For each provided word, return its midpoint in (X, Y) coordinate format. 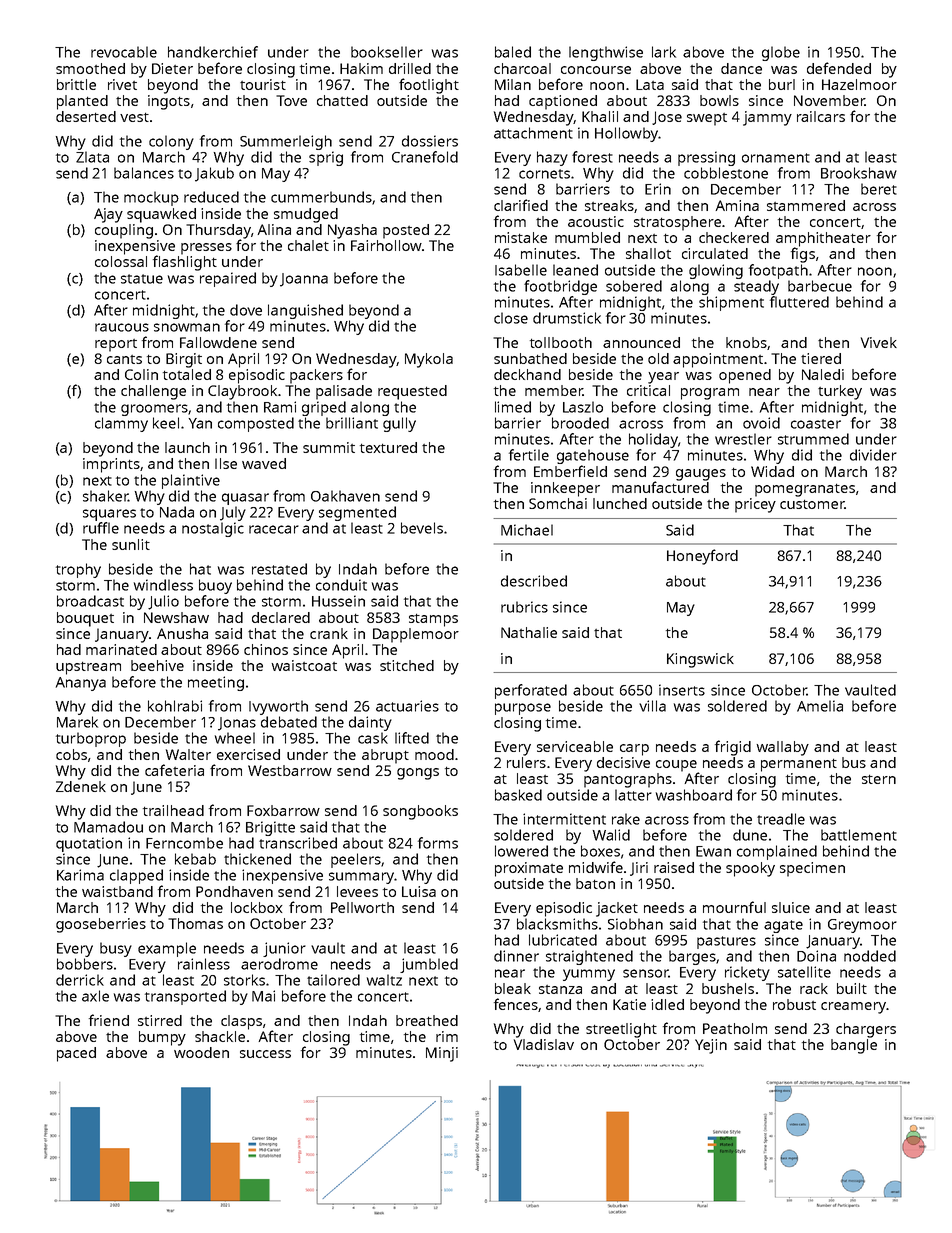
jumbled (429, 965)
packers (316, 376)
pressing (706, 158)
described (534, 581)
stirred (160, 1020)
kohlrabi (175, 706)
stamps (433, 620)
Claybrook (242, 392)
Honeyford (702, 557)
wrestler (743, 439)
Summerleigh (286, 142)
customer (812, 504)
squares (109, 515)
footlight (429, 86)
